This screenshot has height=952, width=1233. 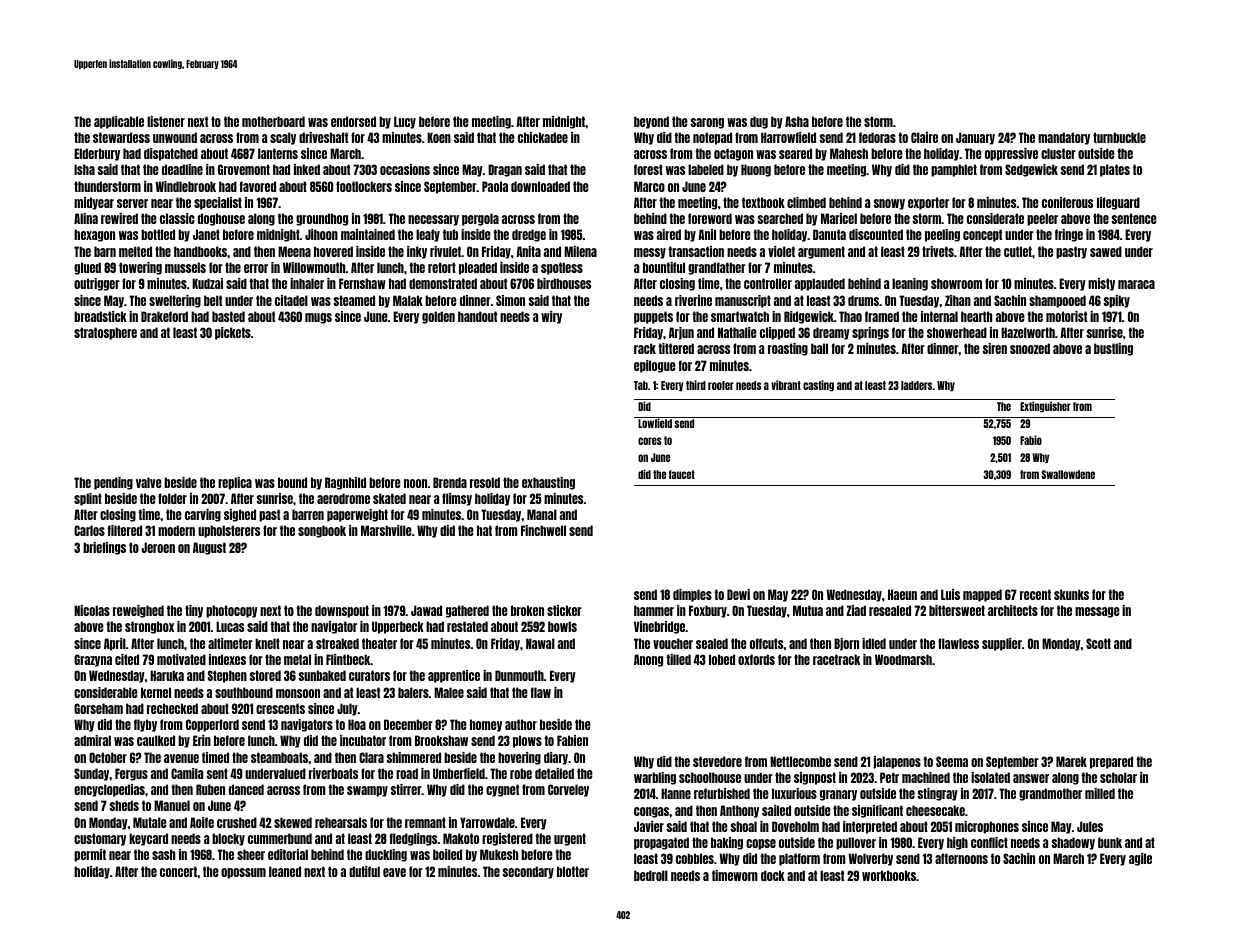 I want to click on Lucy, so click(x=405, y=122).
